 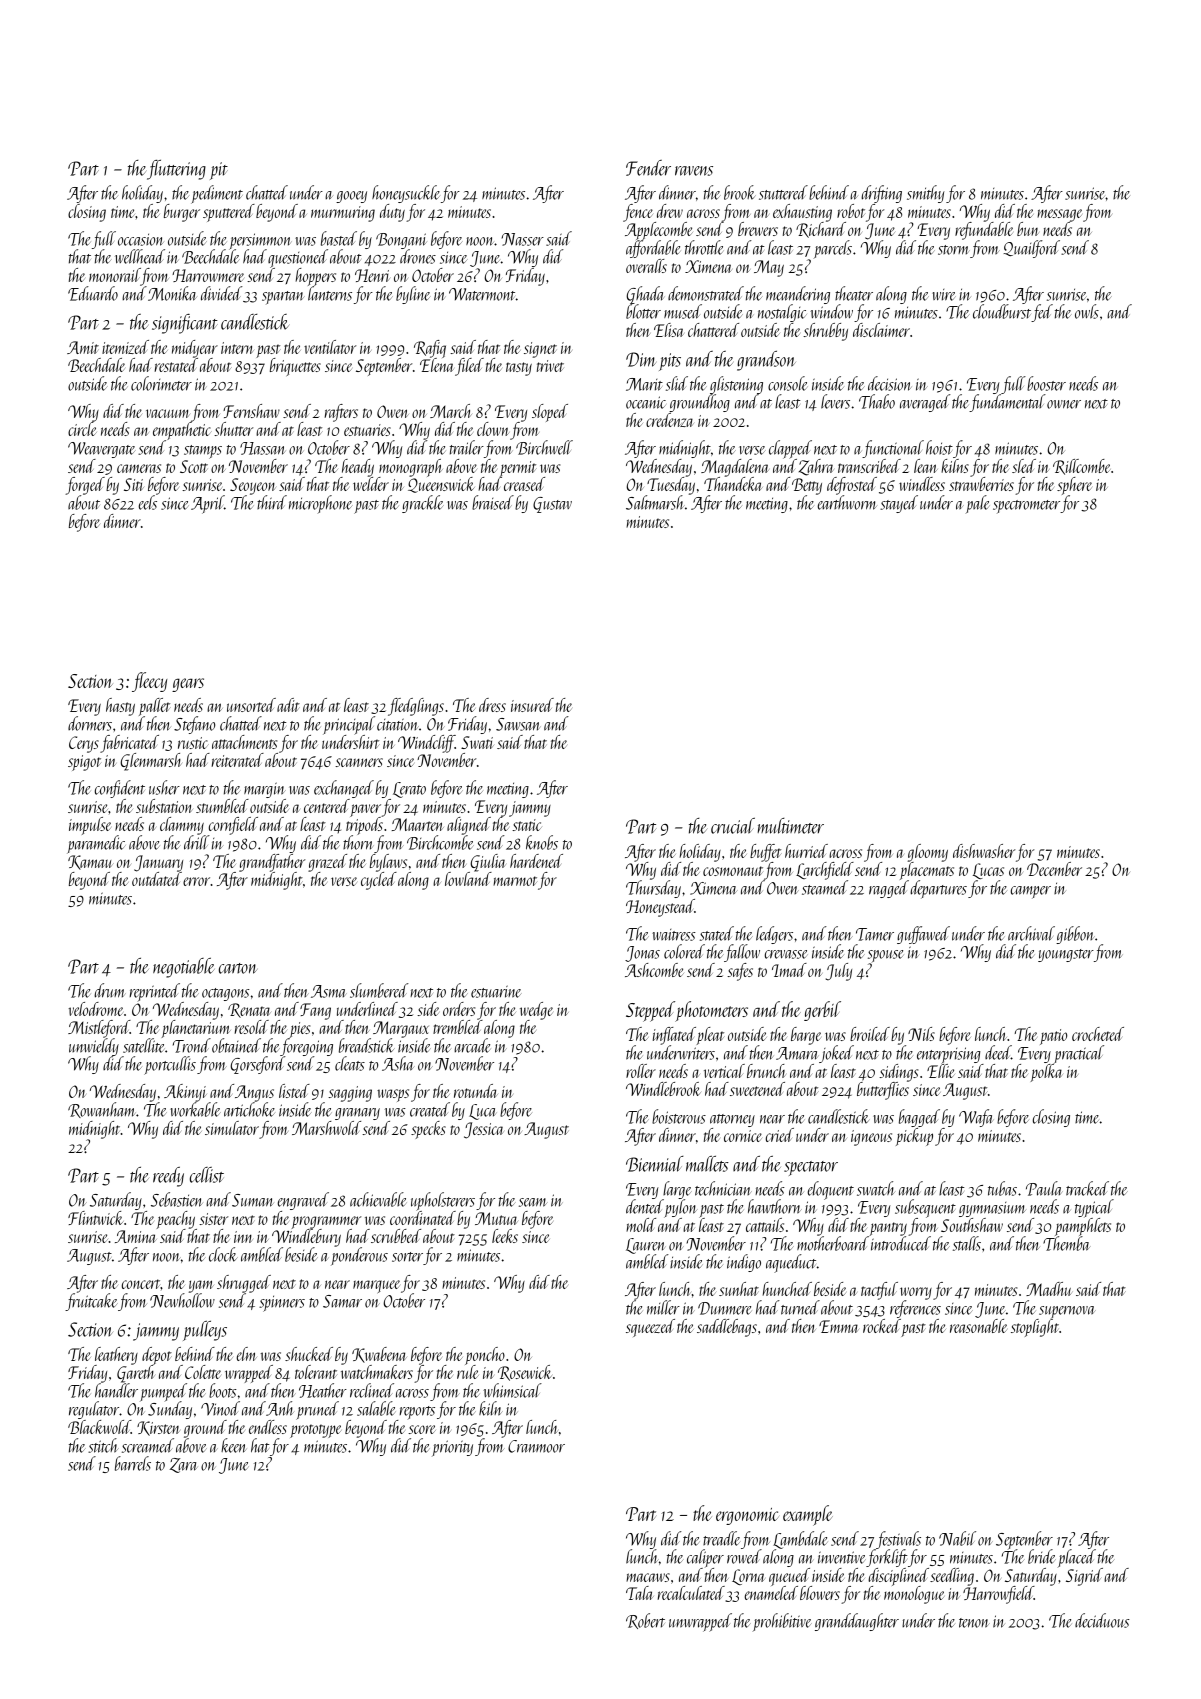 I want to click on pies, so click(x=300, y=1030).
